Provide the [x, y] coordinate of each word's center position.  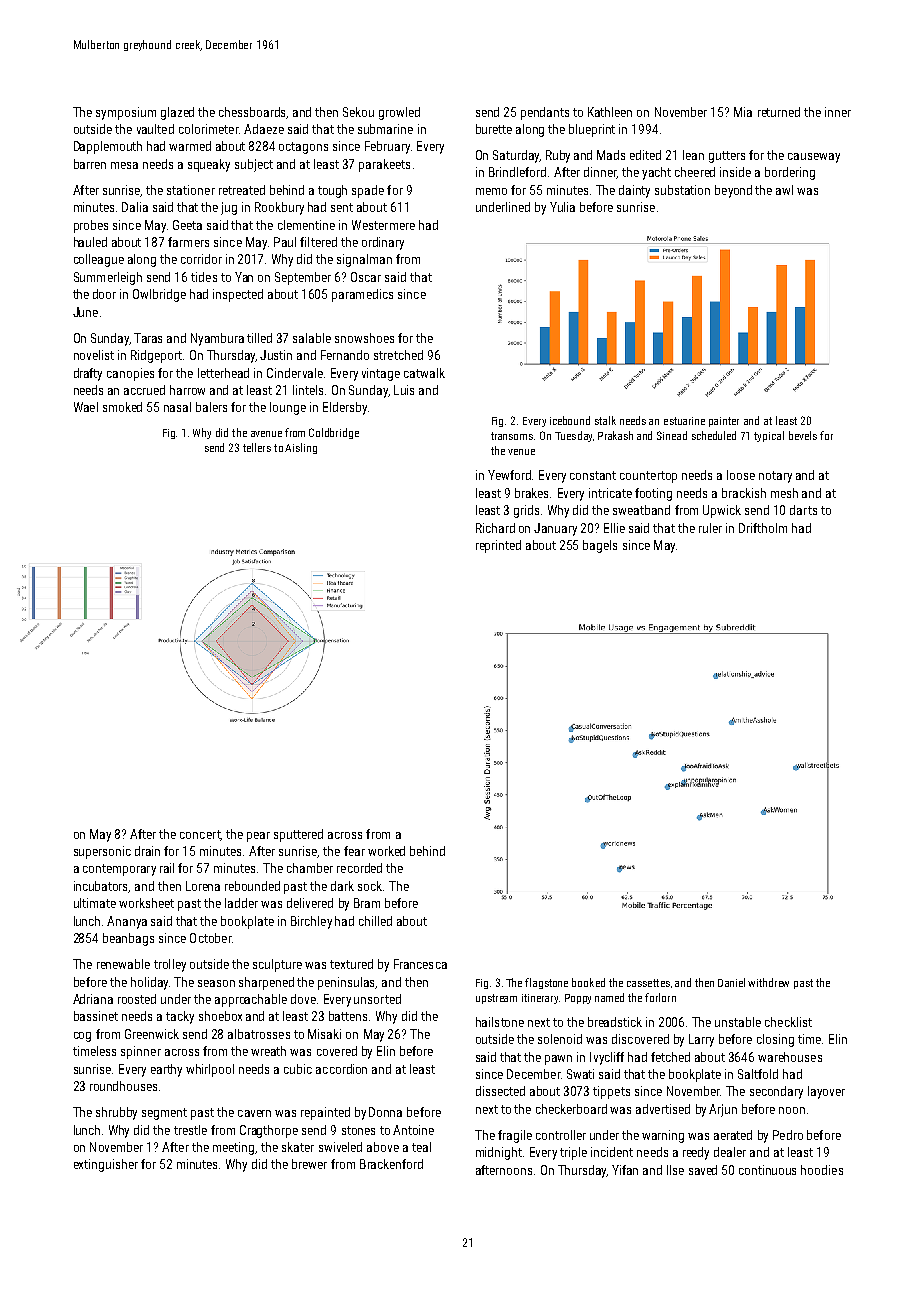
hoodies [822, 1170]
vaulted [155, 129]
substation [682, 190]
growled [399, 113]
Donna [385, 1112]
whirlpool [210, 1070]
